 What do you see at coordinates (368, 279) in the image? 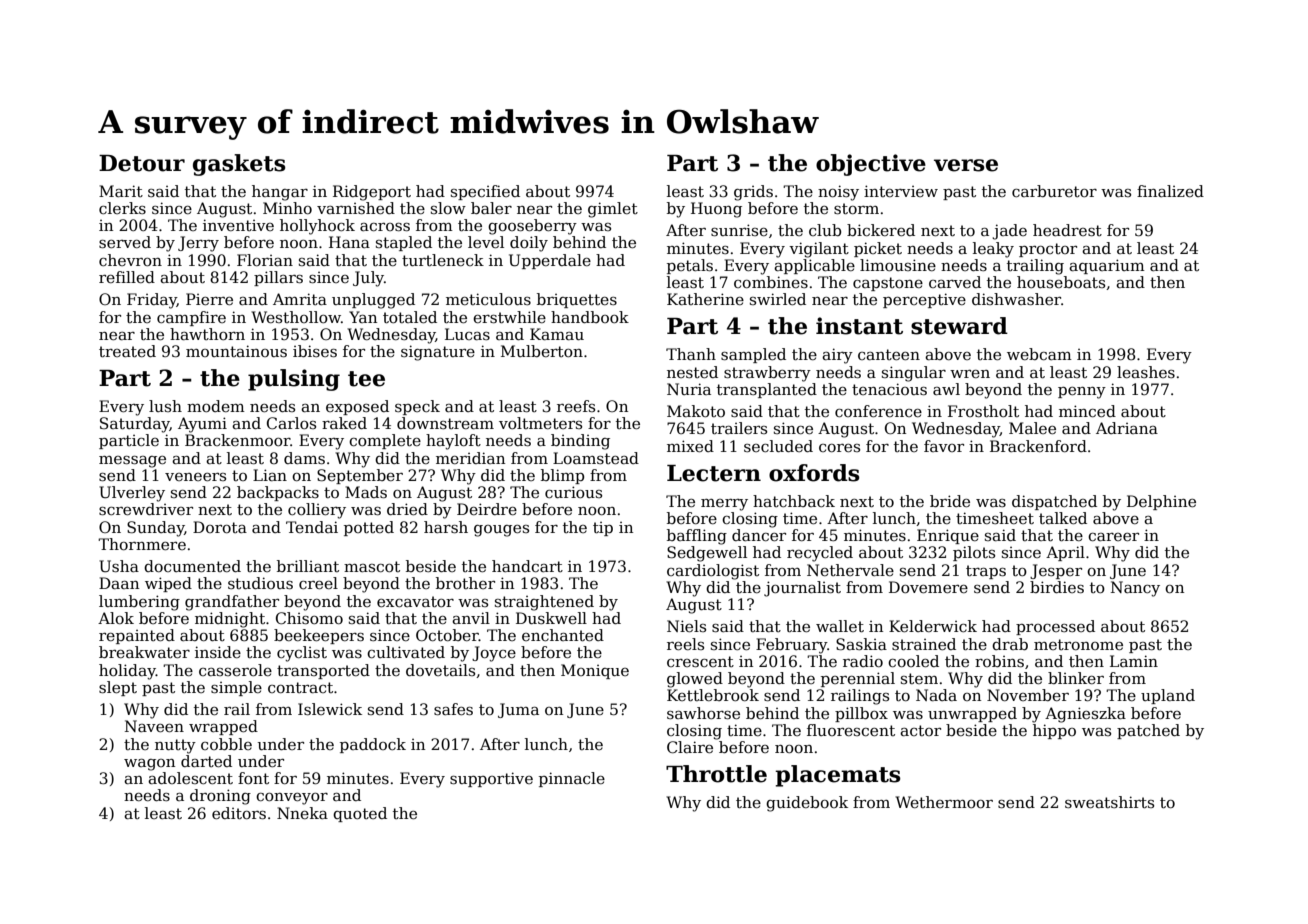
I see `July` at bounding box center [368, 279].
